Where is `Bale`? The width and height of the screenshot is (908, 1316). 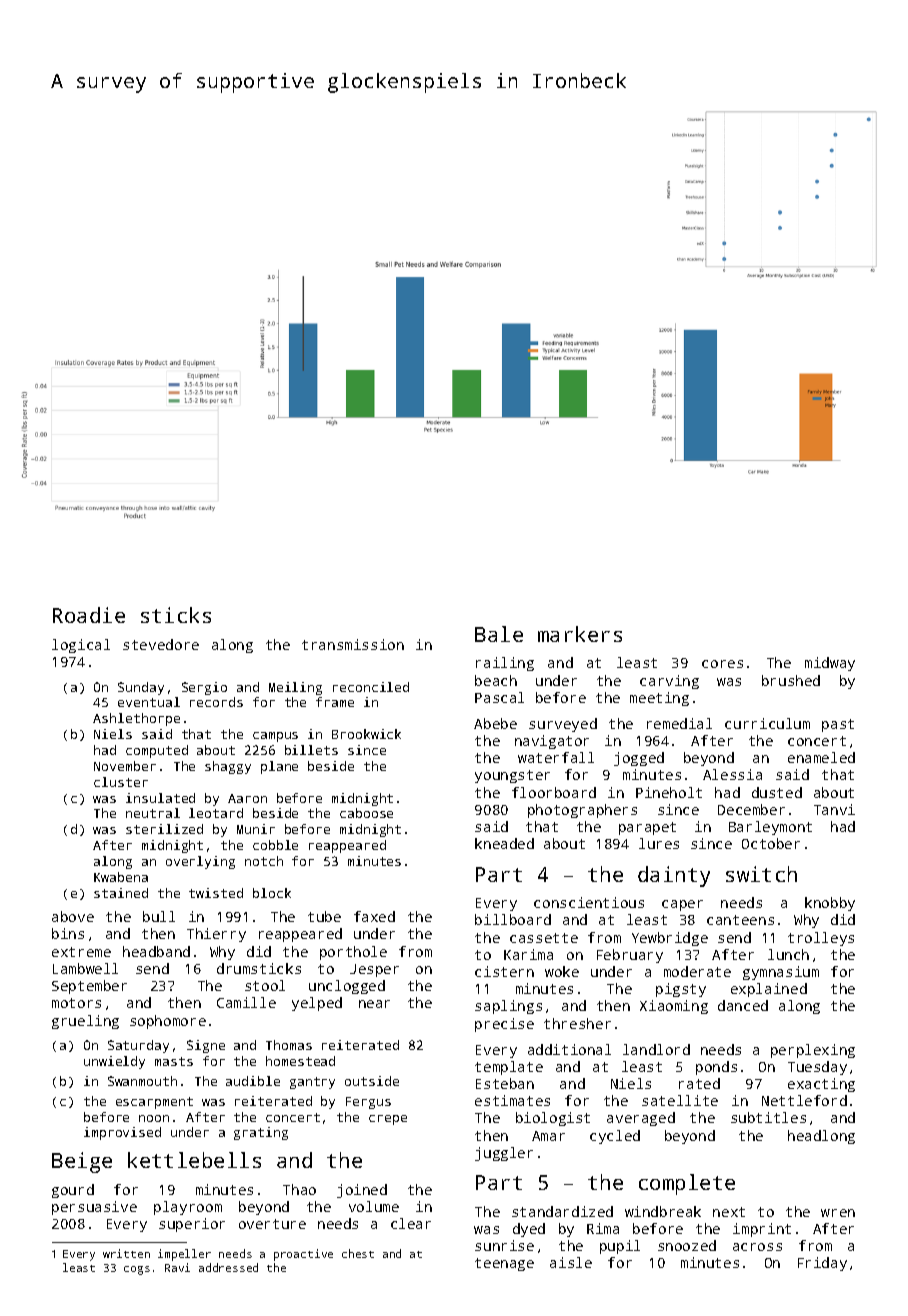
Bale is located at coordinates (499, 634).
